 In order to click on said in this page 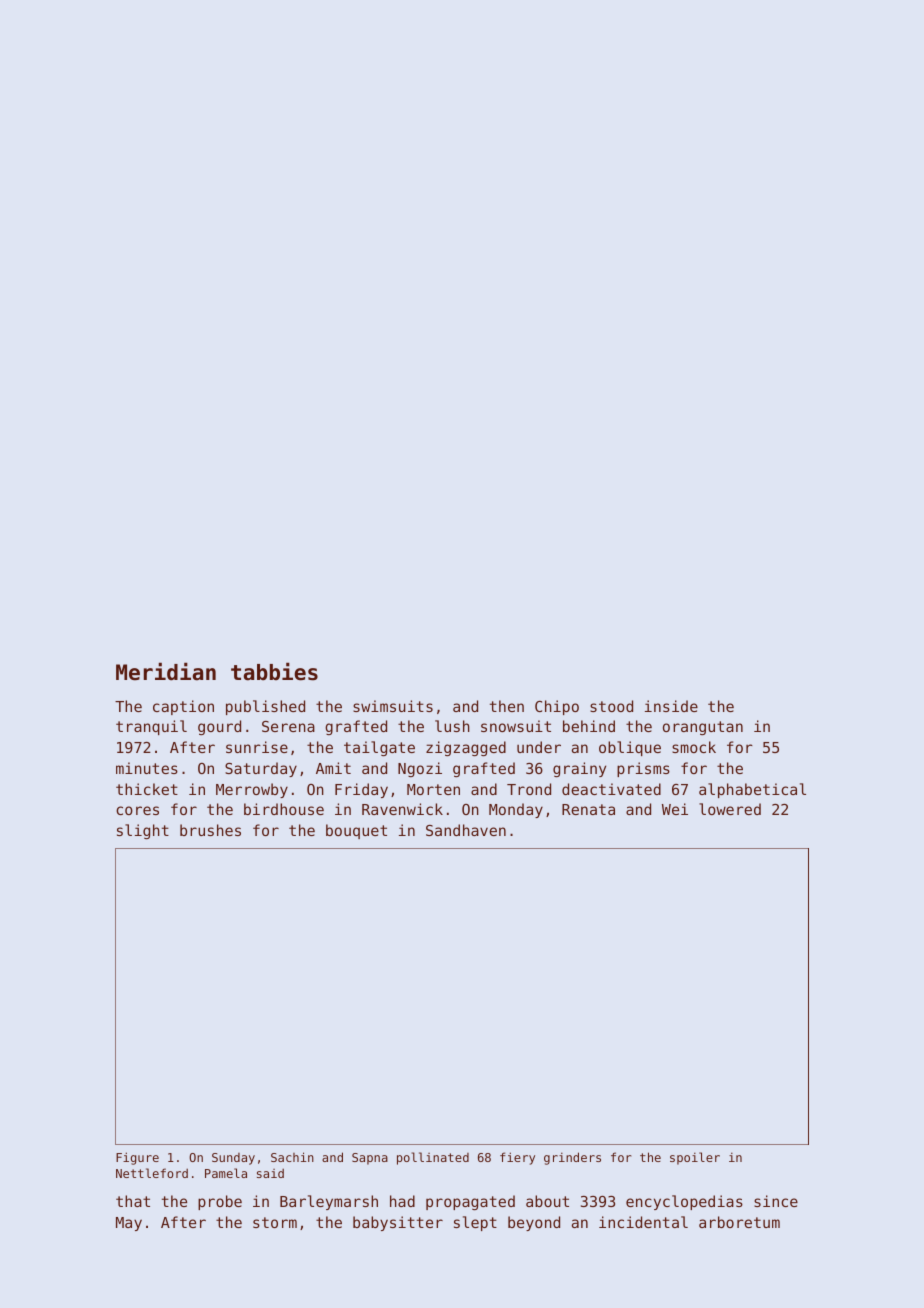, I will do `click(270, 1173)`.
